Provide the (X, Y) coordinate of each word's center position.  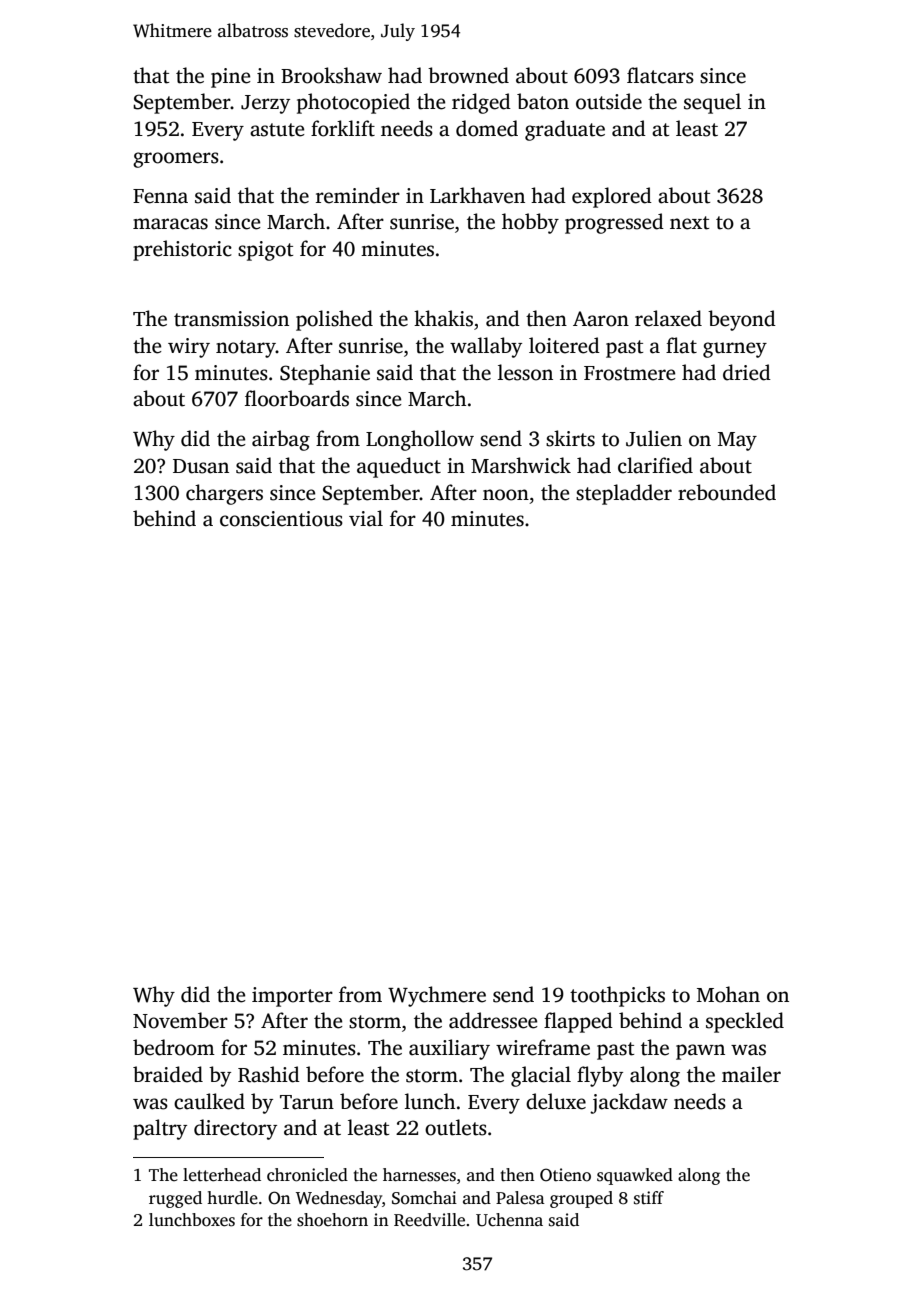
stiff (649, 1198)
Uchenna (509, 1220)
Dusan (201, 466)
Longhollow (420, 440)
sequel (712, 103)
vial (366, 518)
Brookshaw (331, 75)
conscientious (281, 519)
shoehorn (332, 1220)
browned (468, 75)
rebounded (727, 492)
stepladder (624, 494)
